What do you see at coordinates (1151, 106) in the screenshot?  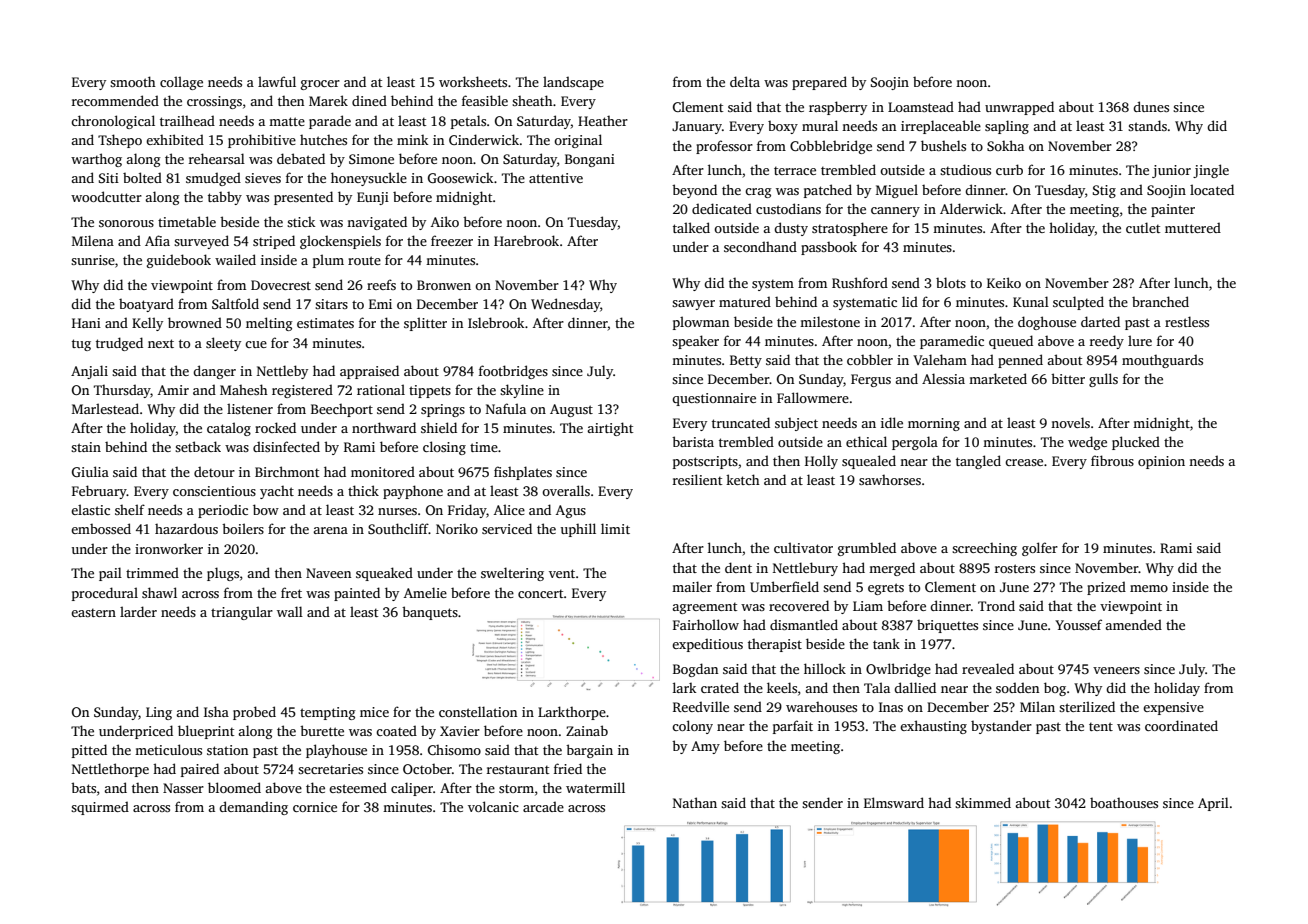 I see `dunes` at bounding box center [1151, 106].
